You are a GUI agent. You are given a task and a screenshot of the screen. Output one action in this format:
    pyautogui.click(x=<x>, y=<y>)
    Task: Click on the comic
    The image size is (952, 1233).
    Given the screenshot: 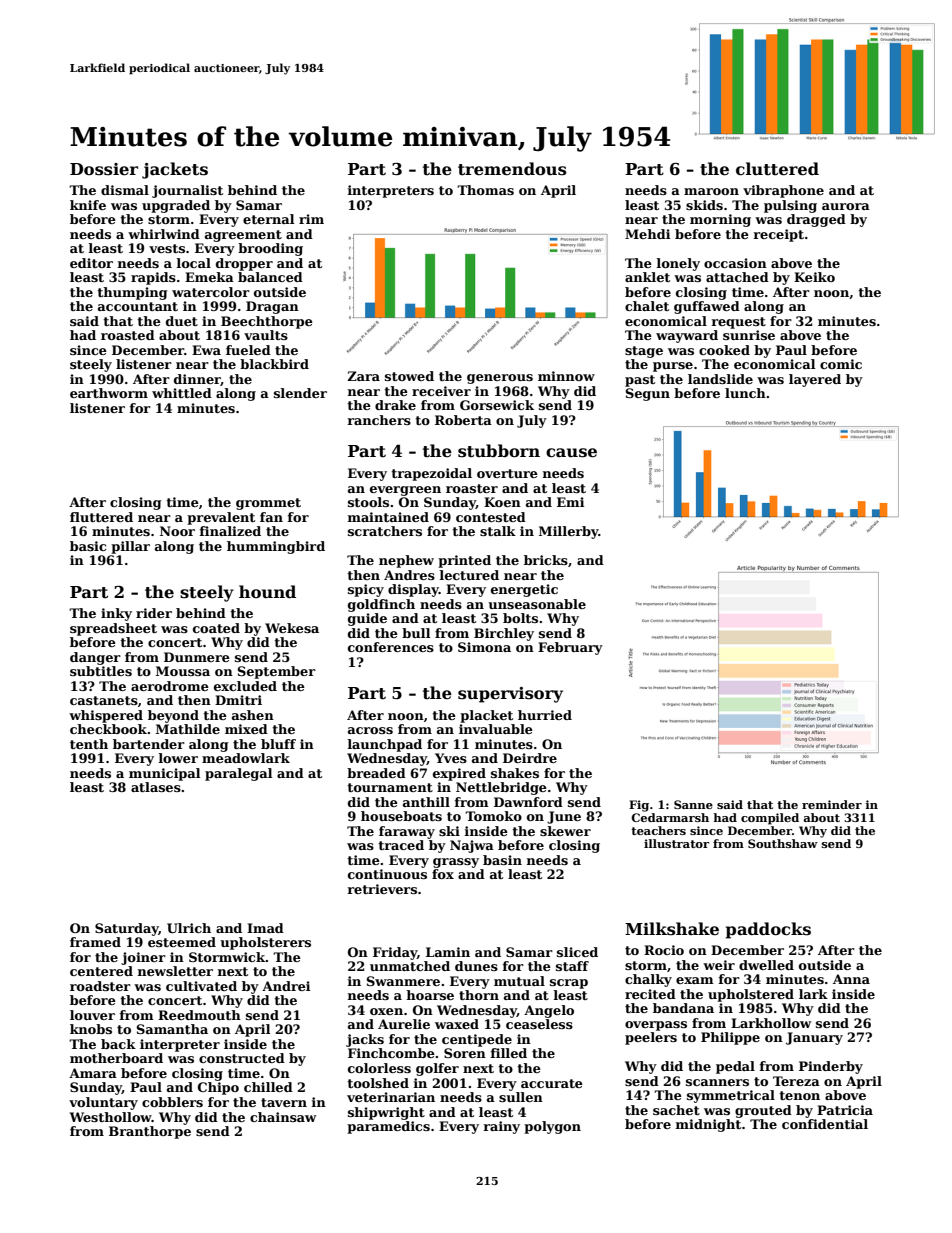 What is the action you would take?
    pyautogui.click(x=841, y=364)
